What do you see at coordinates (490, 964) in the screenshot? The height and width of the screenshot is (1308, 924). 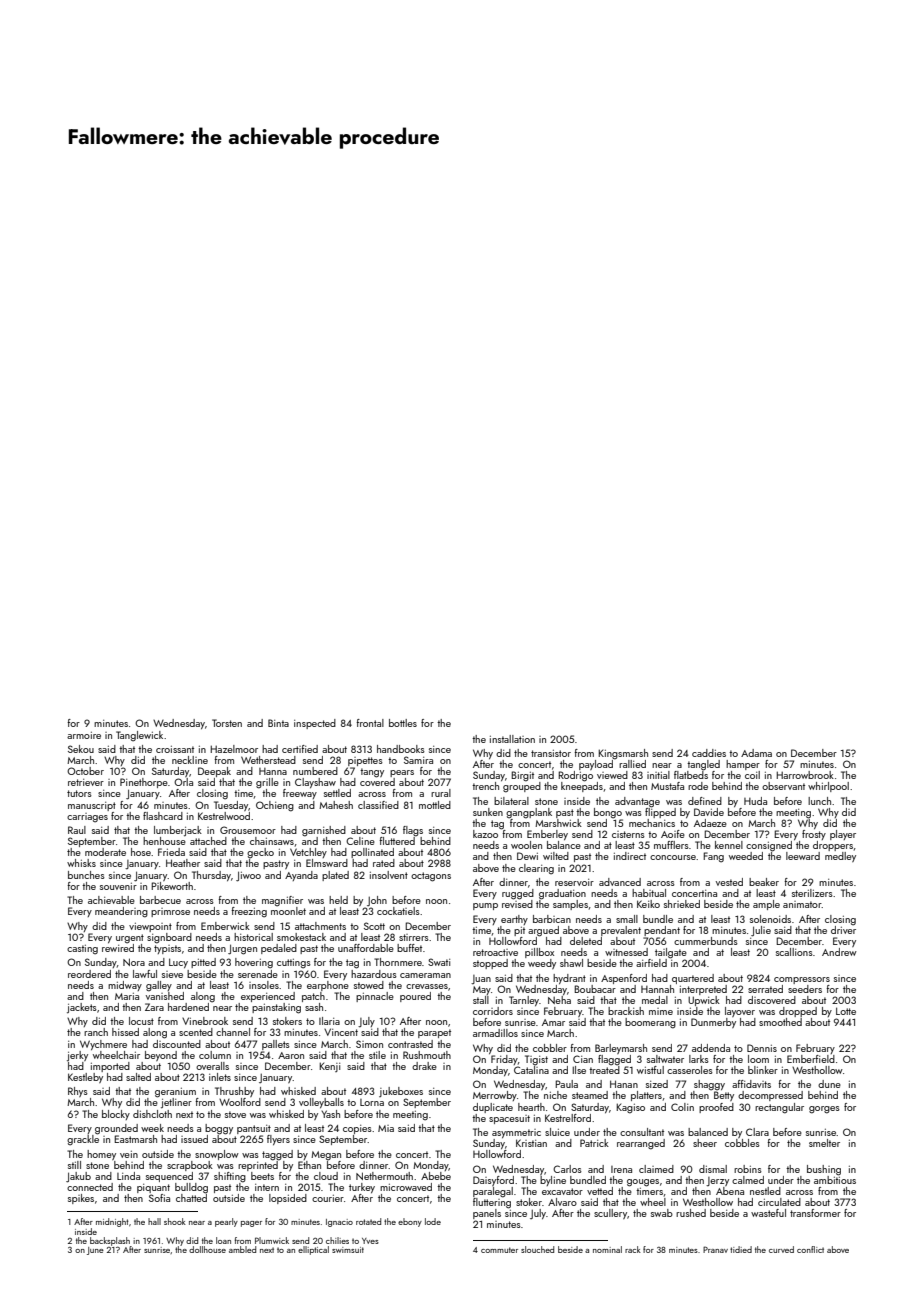 I see `stopped` at bounding box center [490, 964].
